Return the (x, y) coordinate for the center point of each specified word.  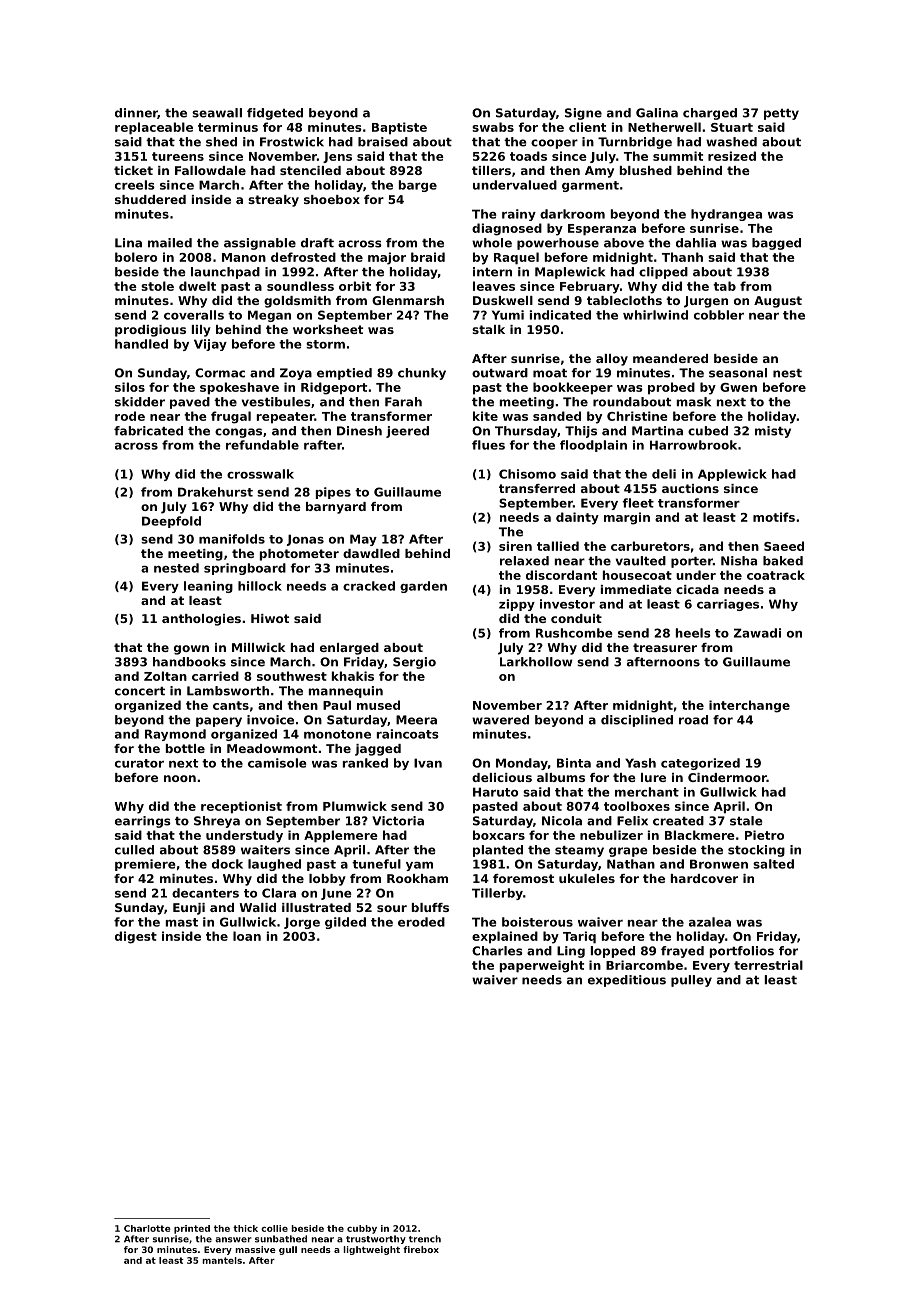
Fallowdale (210, 170)
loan (247, 936)
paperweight (542, 966)
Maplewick (570, 273)
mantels (222, 1260)
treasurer (665, 647)
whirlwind (655, 315)
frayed (682, 952)
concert (140, 691)
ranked (365, 763)
